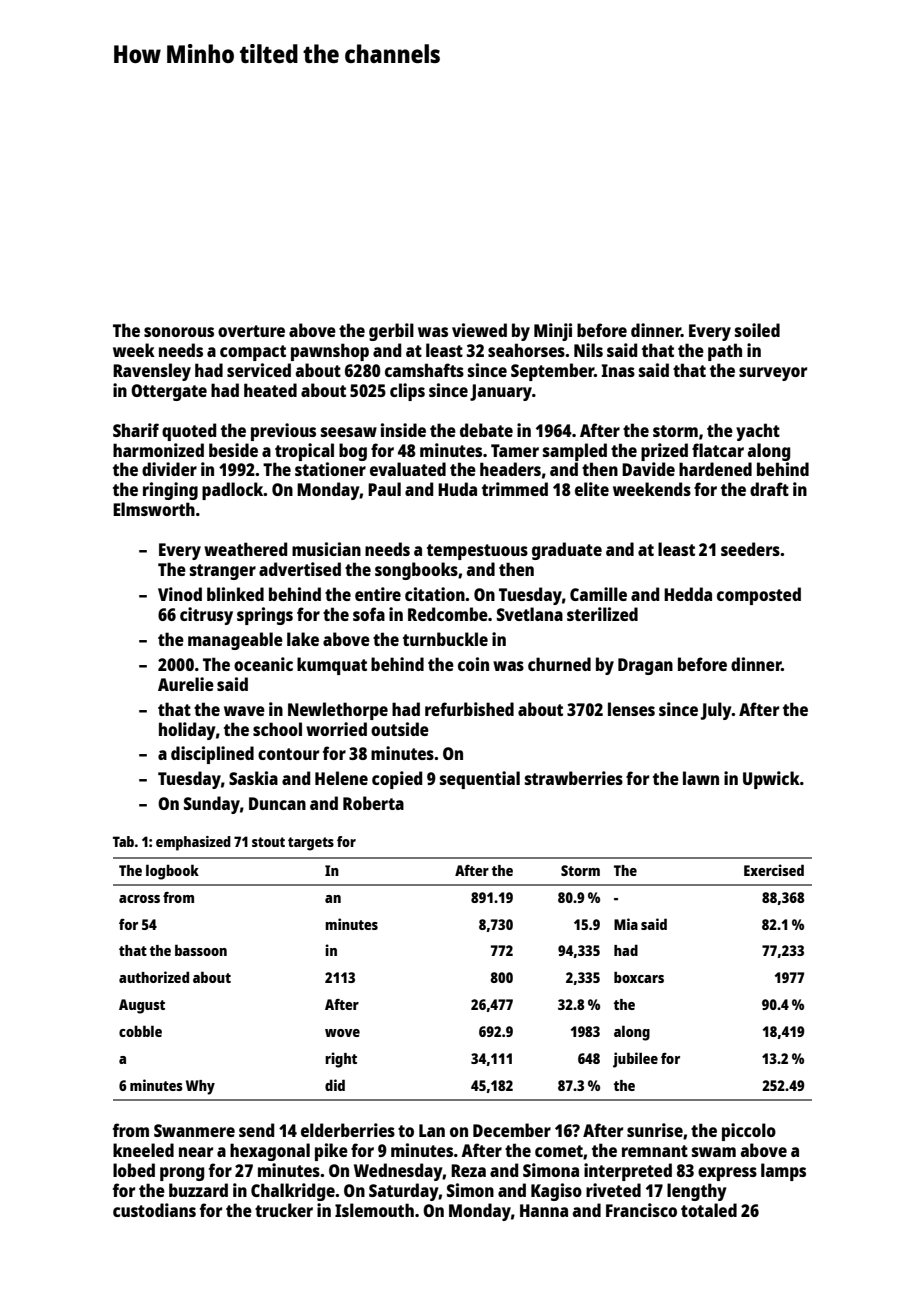 The height and width of the screenshot is (1308, 924). Describe the element at coordinates (473, 664) in the screenshot. I see `coin` at that location.
